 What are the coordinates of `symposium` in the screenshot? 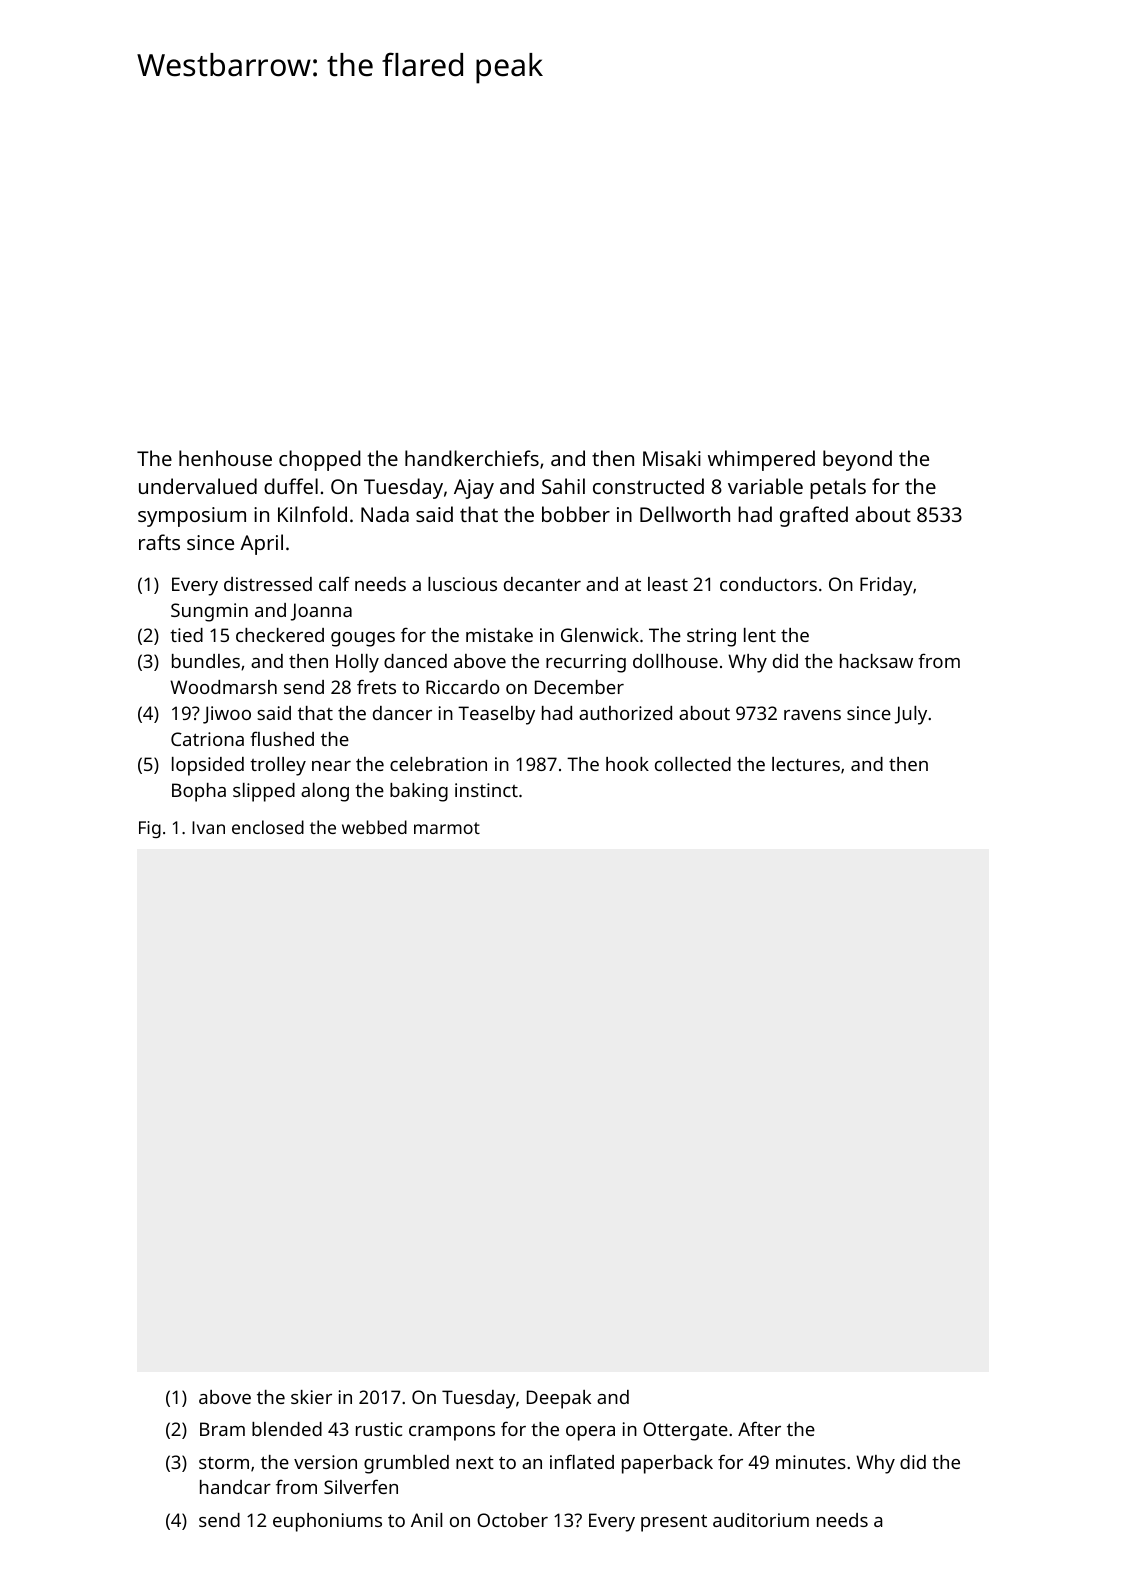 It's located at (192, 517).
